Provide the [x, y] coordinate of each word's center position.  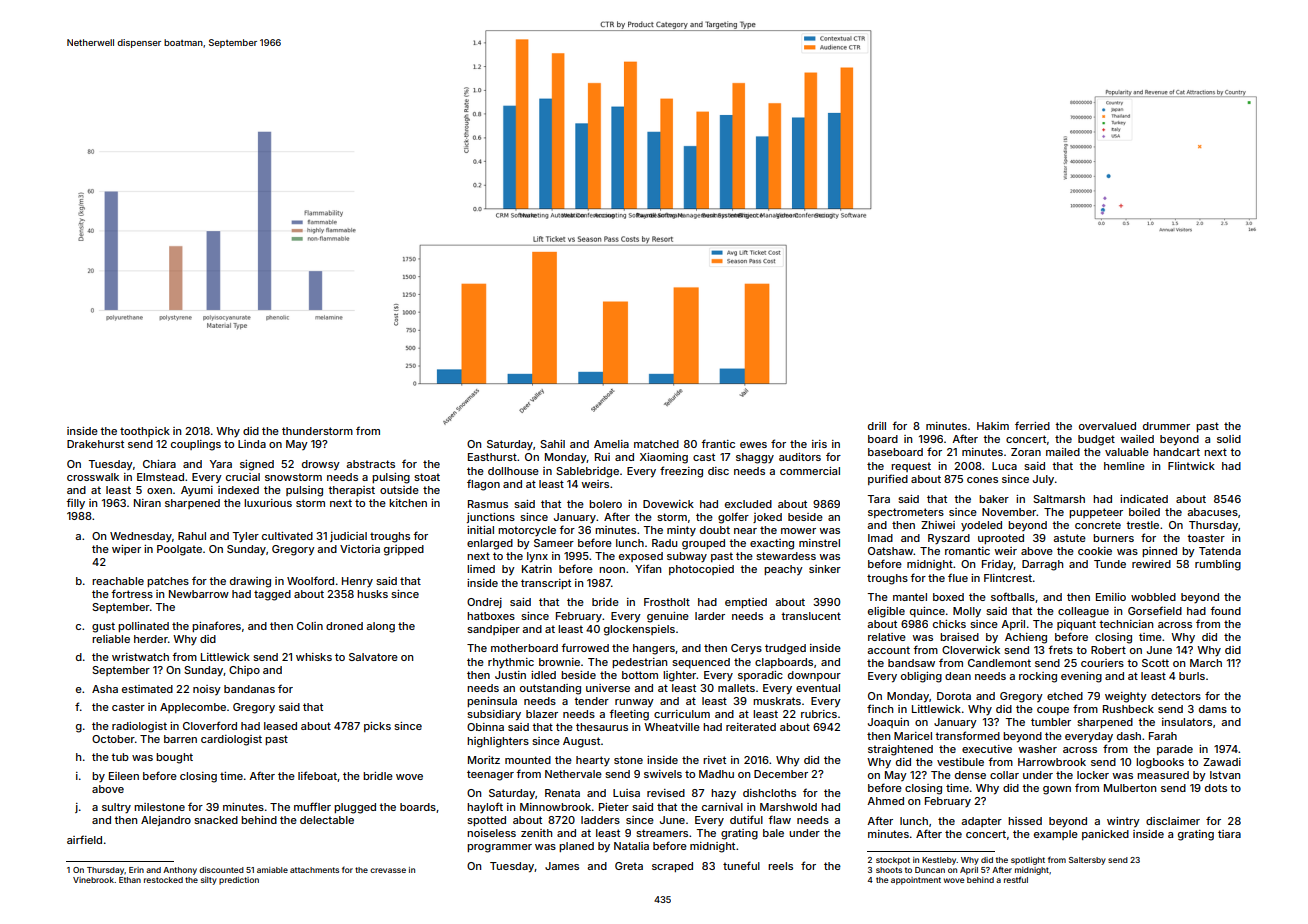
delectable [327, 820]
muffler [312, 806]
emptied [746, 603]
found [1225, 610]
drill [877, 426]
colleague [1083, 612]
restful [1016, 879]
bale [773, 833]
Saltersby [1087, 861]
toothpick [145, 432]
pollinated [143, 627]
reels [780, 866]
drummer [1166, 426]
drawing [250, 582]
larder [710, 616]
